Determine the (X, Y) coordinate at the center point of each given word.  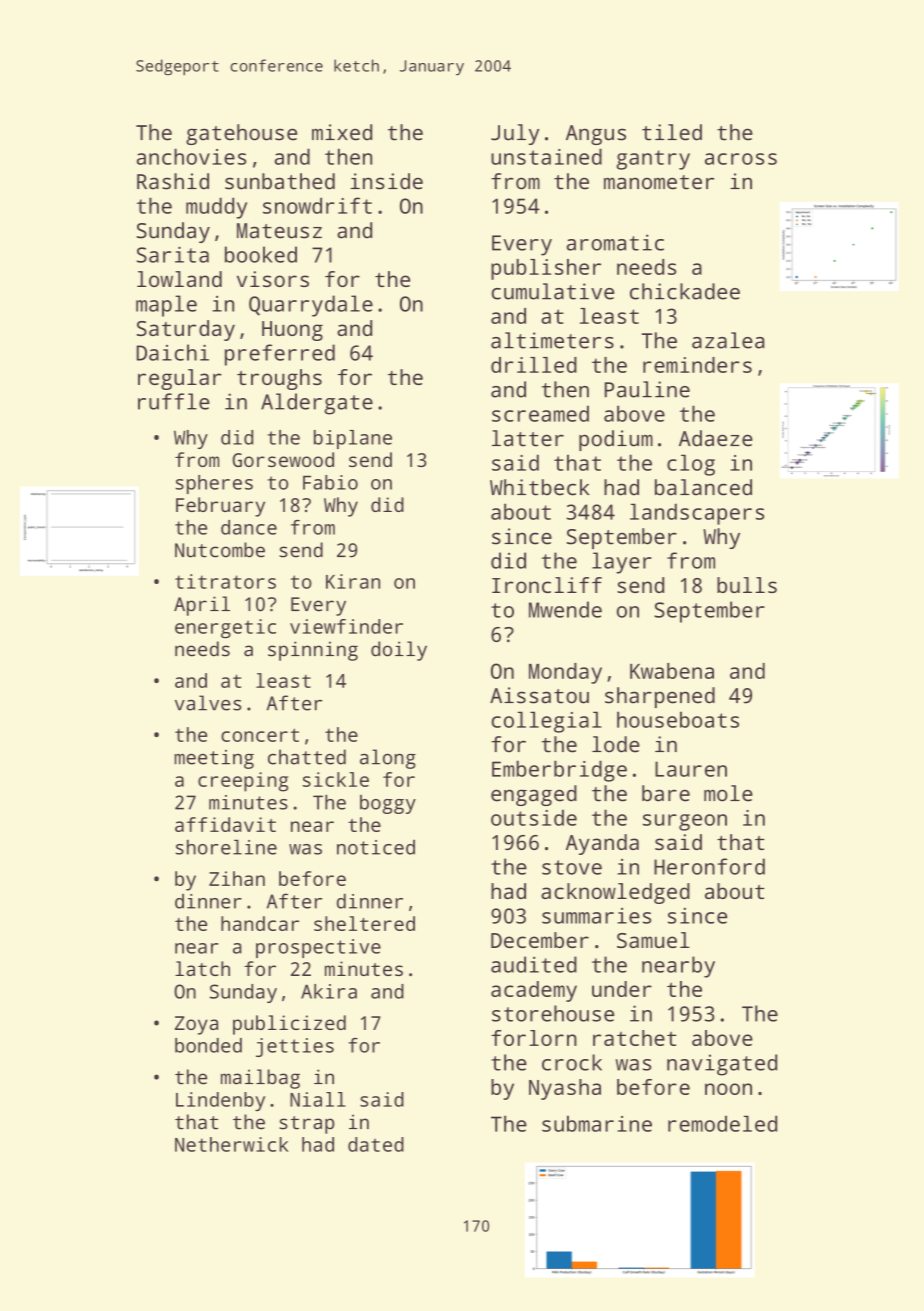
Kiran (353, 581)
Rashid (173, 181)
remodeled (722, 1123)
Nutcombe (220, 550)
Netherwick (232, 1144)
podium (616, 440)
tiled (672, 132)
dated (376, 1144)
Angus (596, 135)
